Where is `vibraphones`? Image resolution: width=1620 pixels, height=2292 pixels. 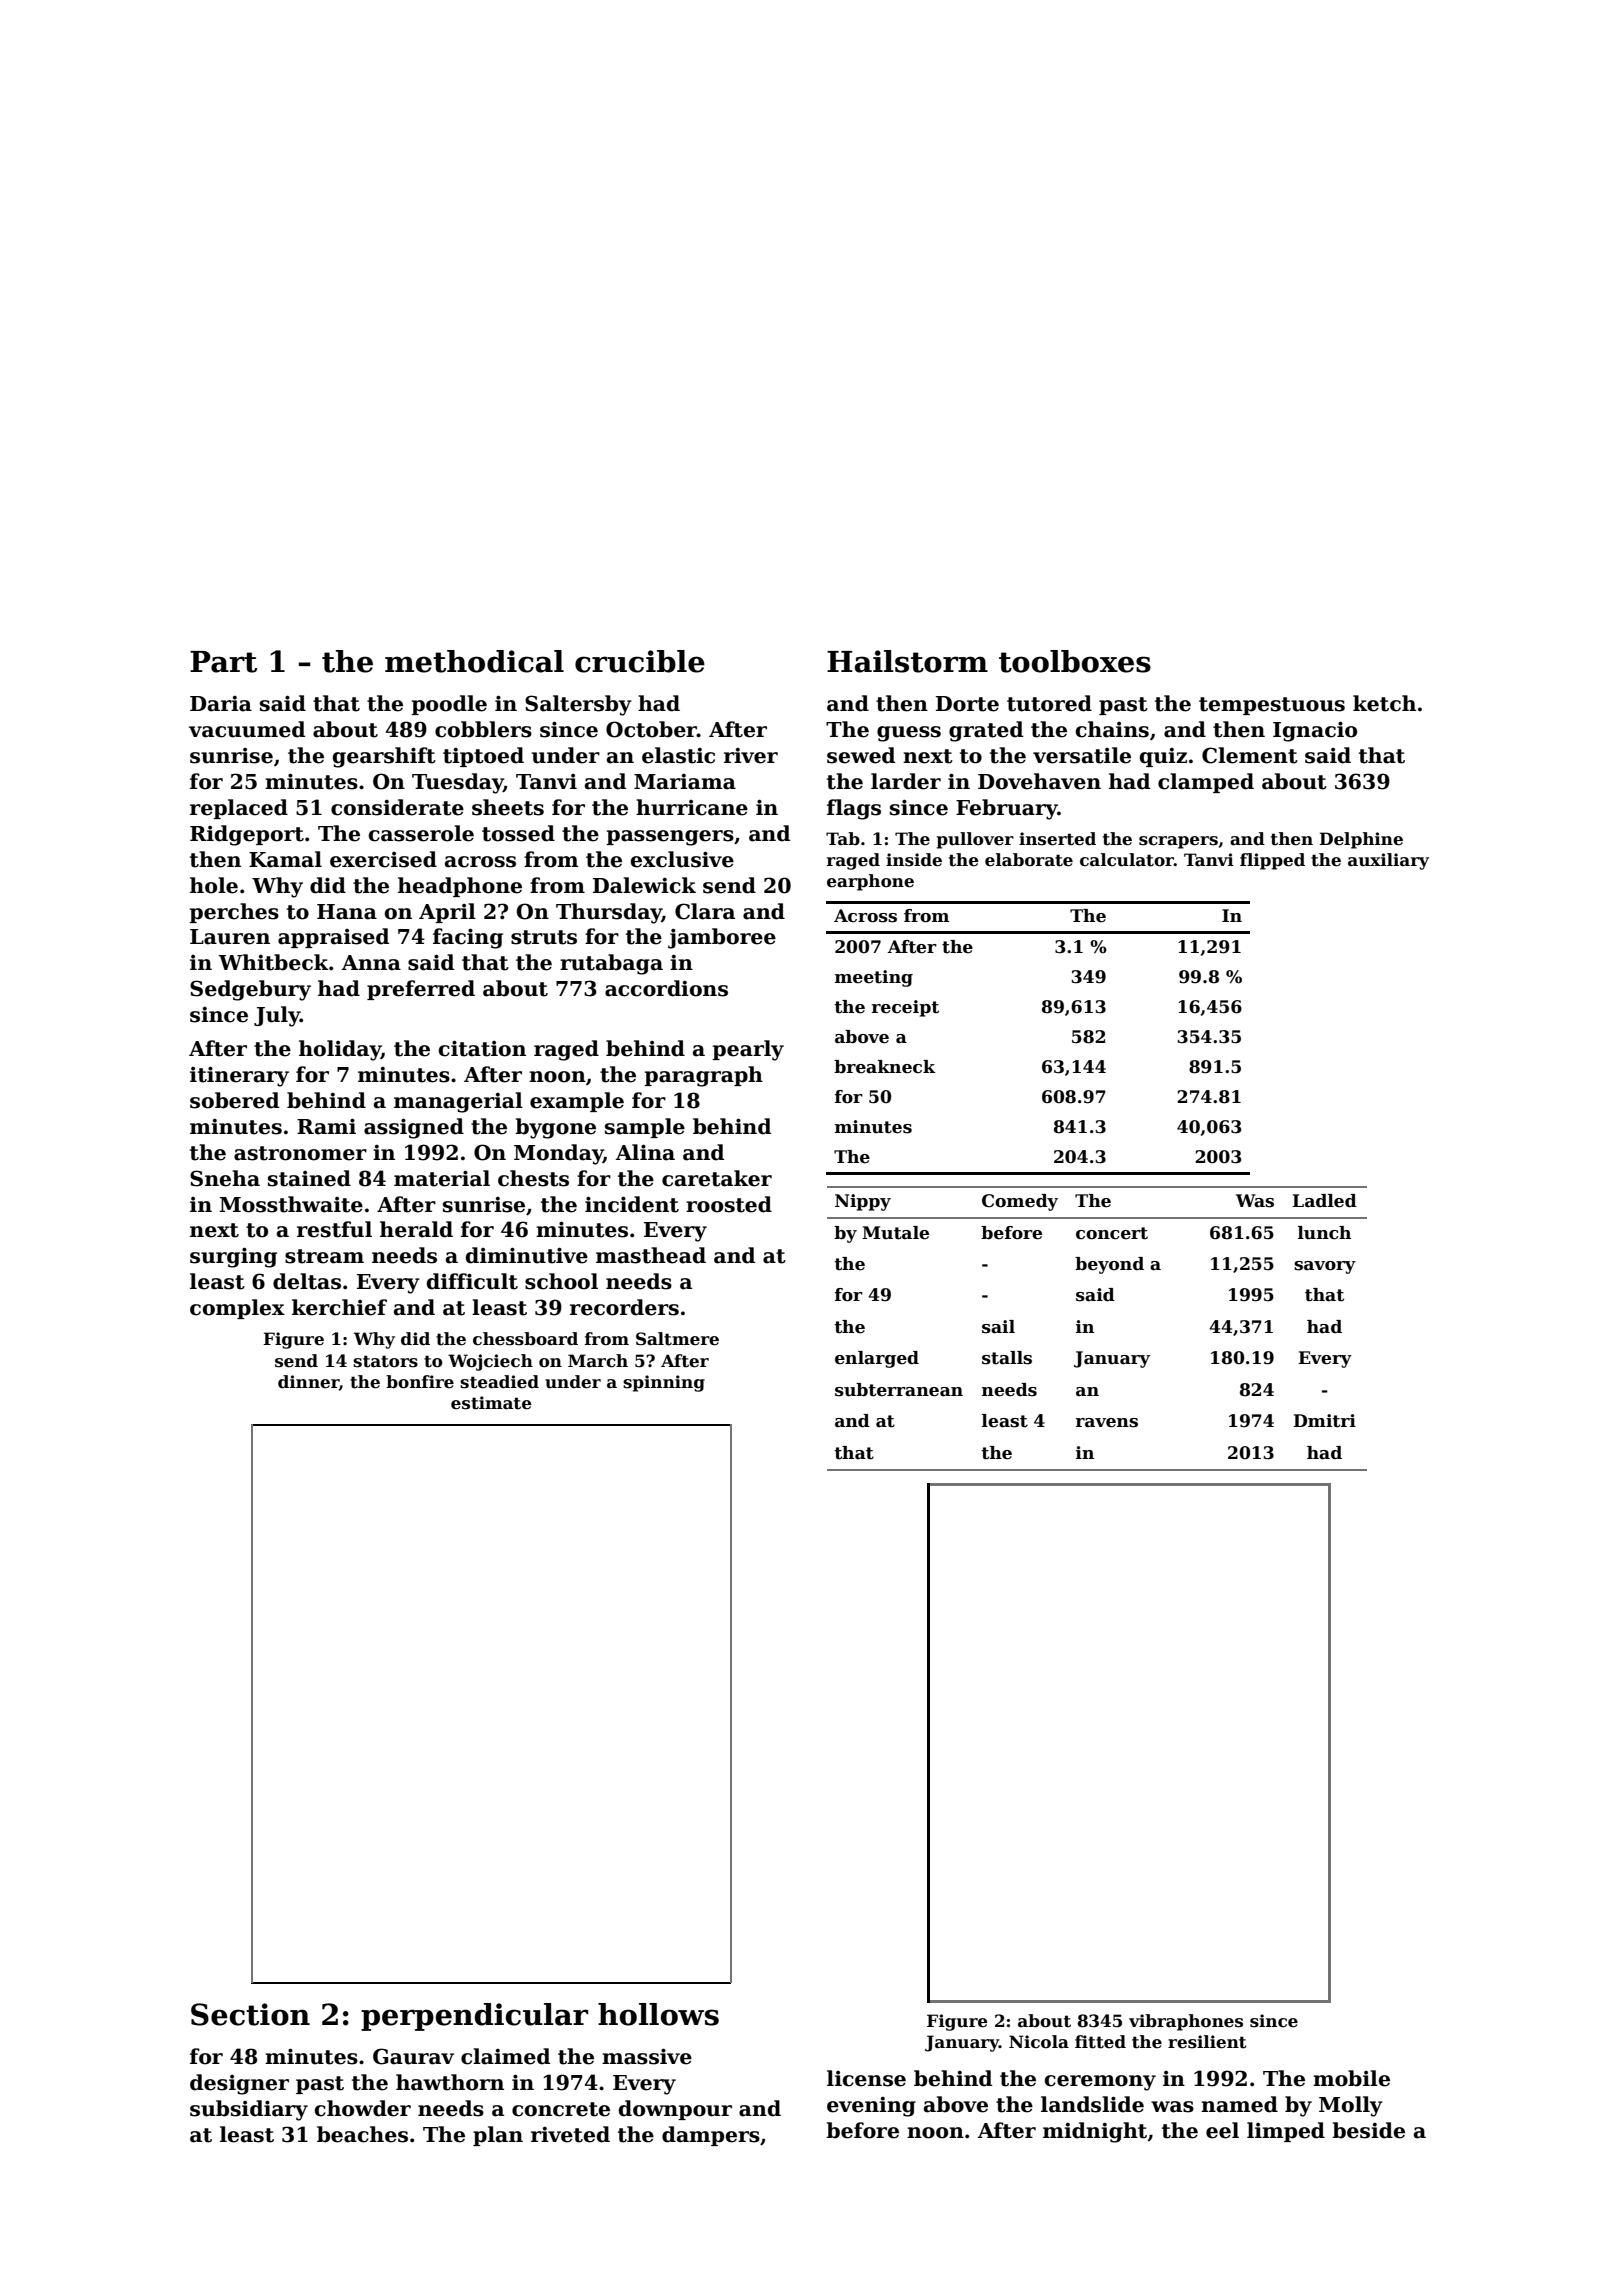 vibraphones is located at coordinates (1186, 2022).
